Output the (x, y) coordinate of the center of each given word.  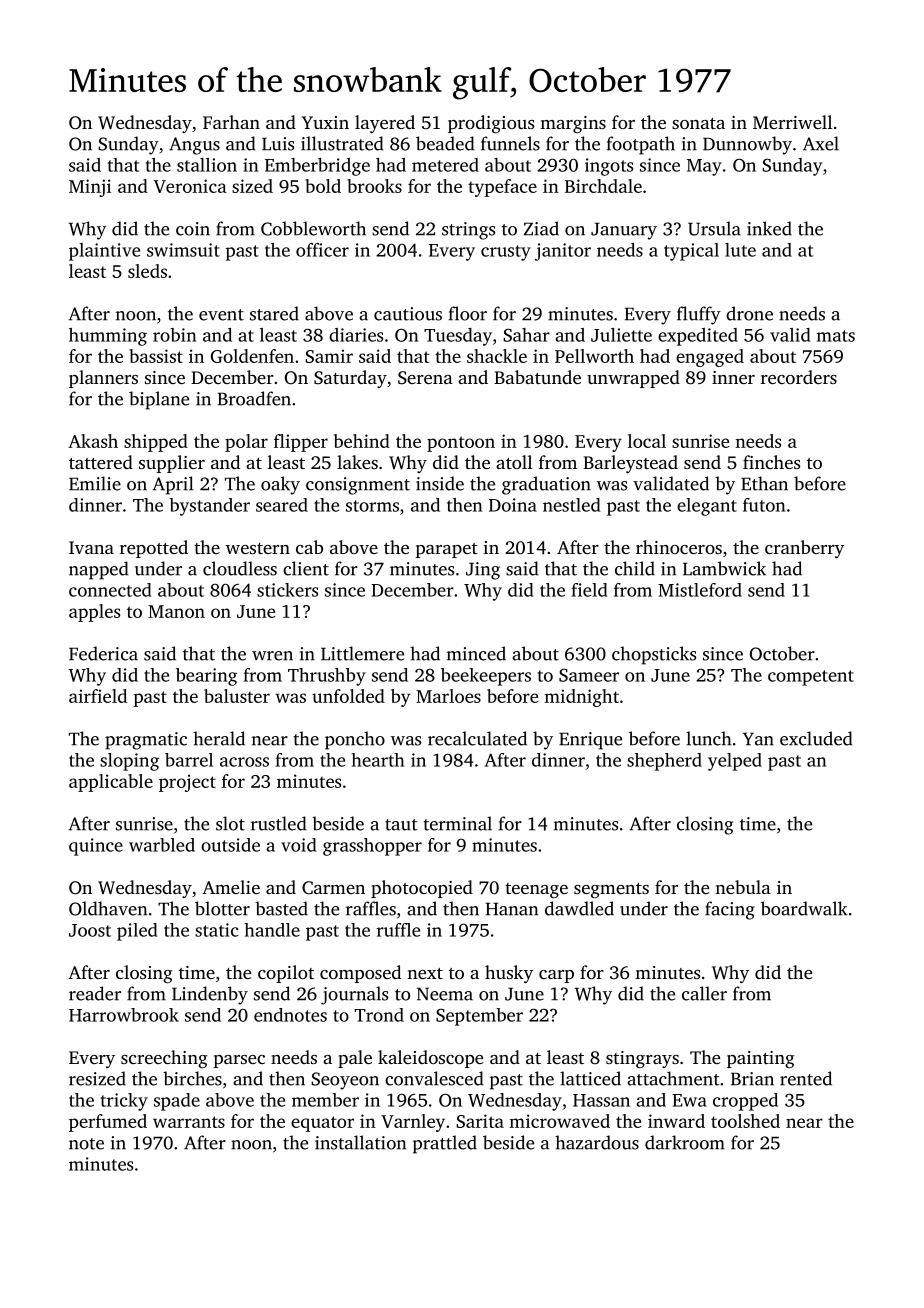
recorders (799, 377)
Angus (194, 146)
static (217, 930)
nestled (572, 505)
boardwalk (804, 908)
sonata (698, 123)
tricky (124, 1102)
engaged (710, 358)
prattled (445, 1144)
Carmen (333, 888)
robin (174, 335)
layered (385, 124)
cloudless (240, 568)
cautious (408, 314)
